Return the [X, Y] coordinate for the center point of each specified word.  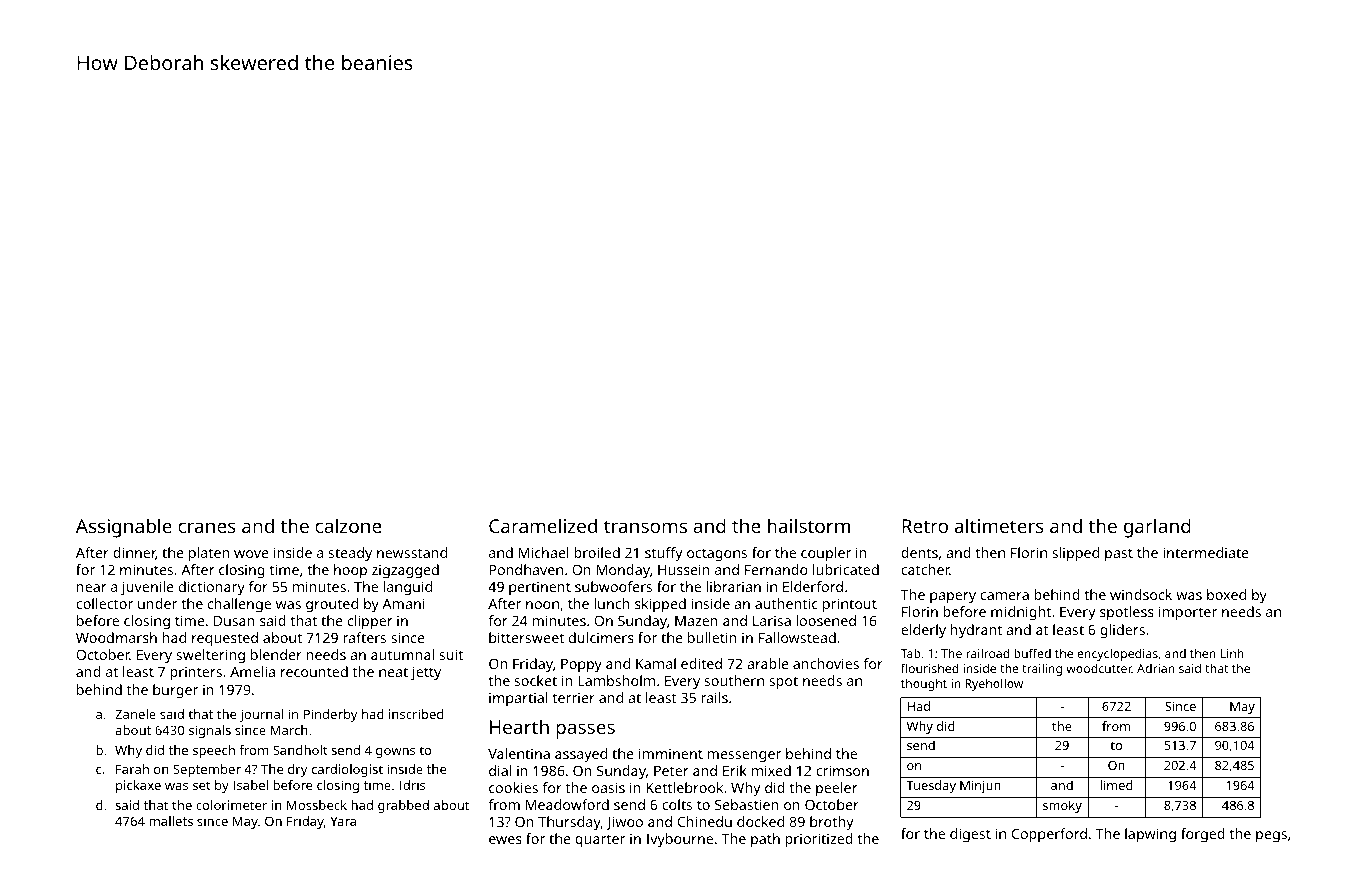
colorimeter [231, 805]
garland [1157, 528]
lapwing [1150, 835]
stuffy [664, 554]
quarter [600, 841]
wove [251, 554]
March [289, 730]
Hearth [519, 726]
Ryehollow [994, 685]
